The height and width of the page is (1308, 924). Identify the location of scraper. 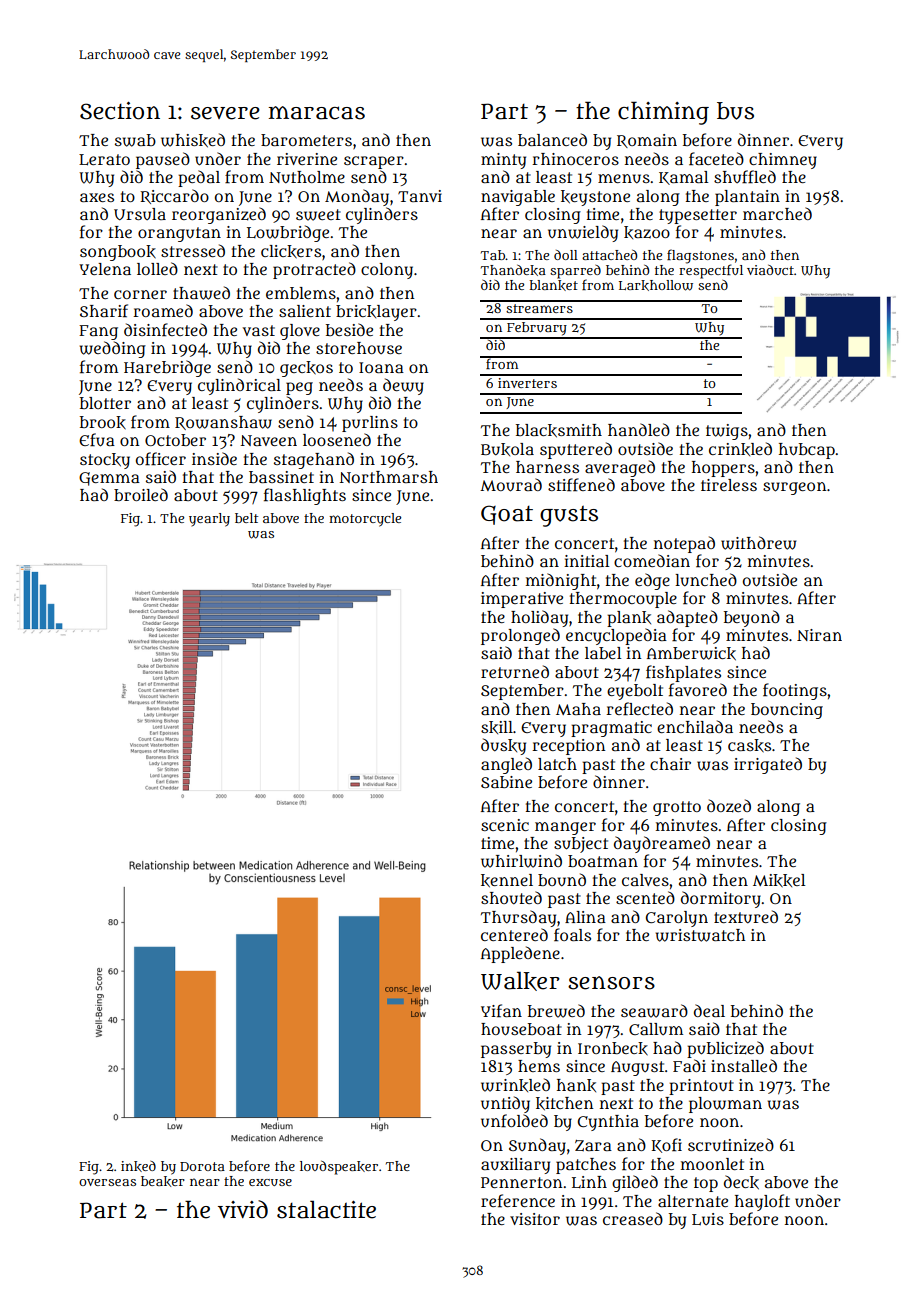
(374, 162).
